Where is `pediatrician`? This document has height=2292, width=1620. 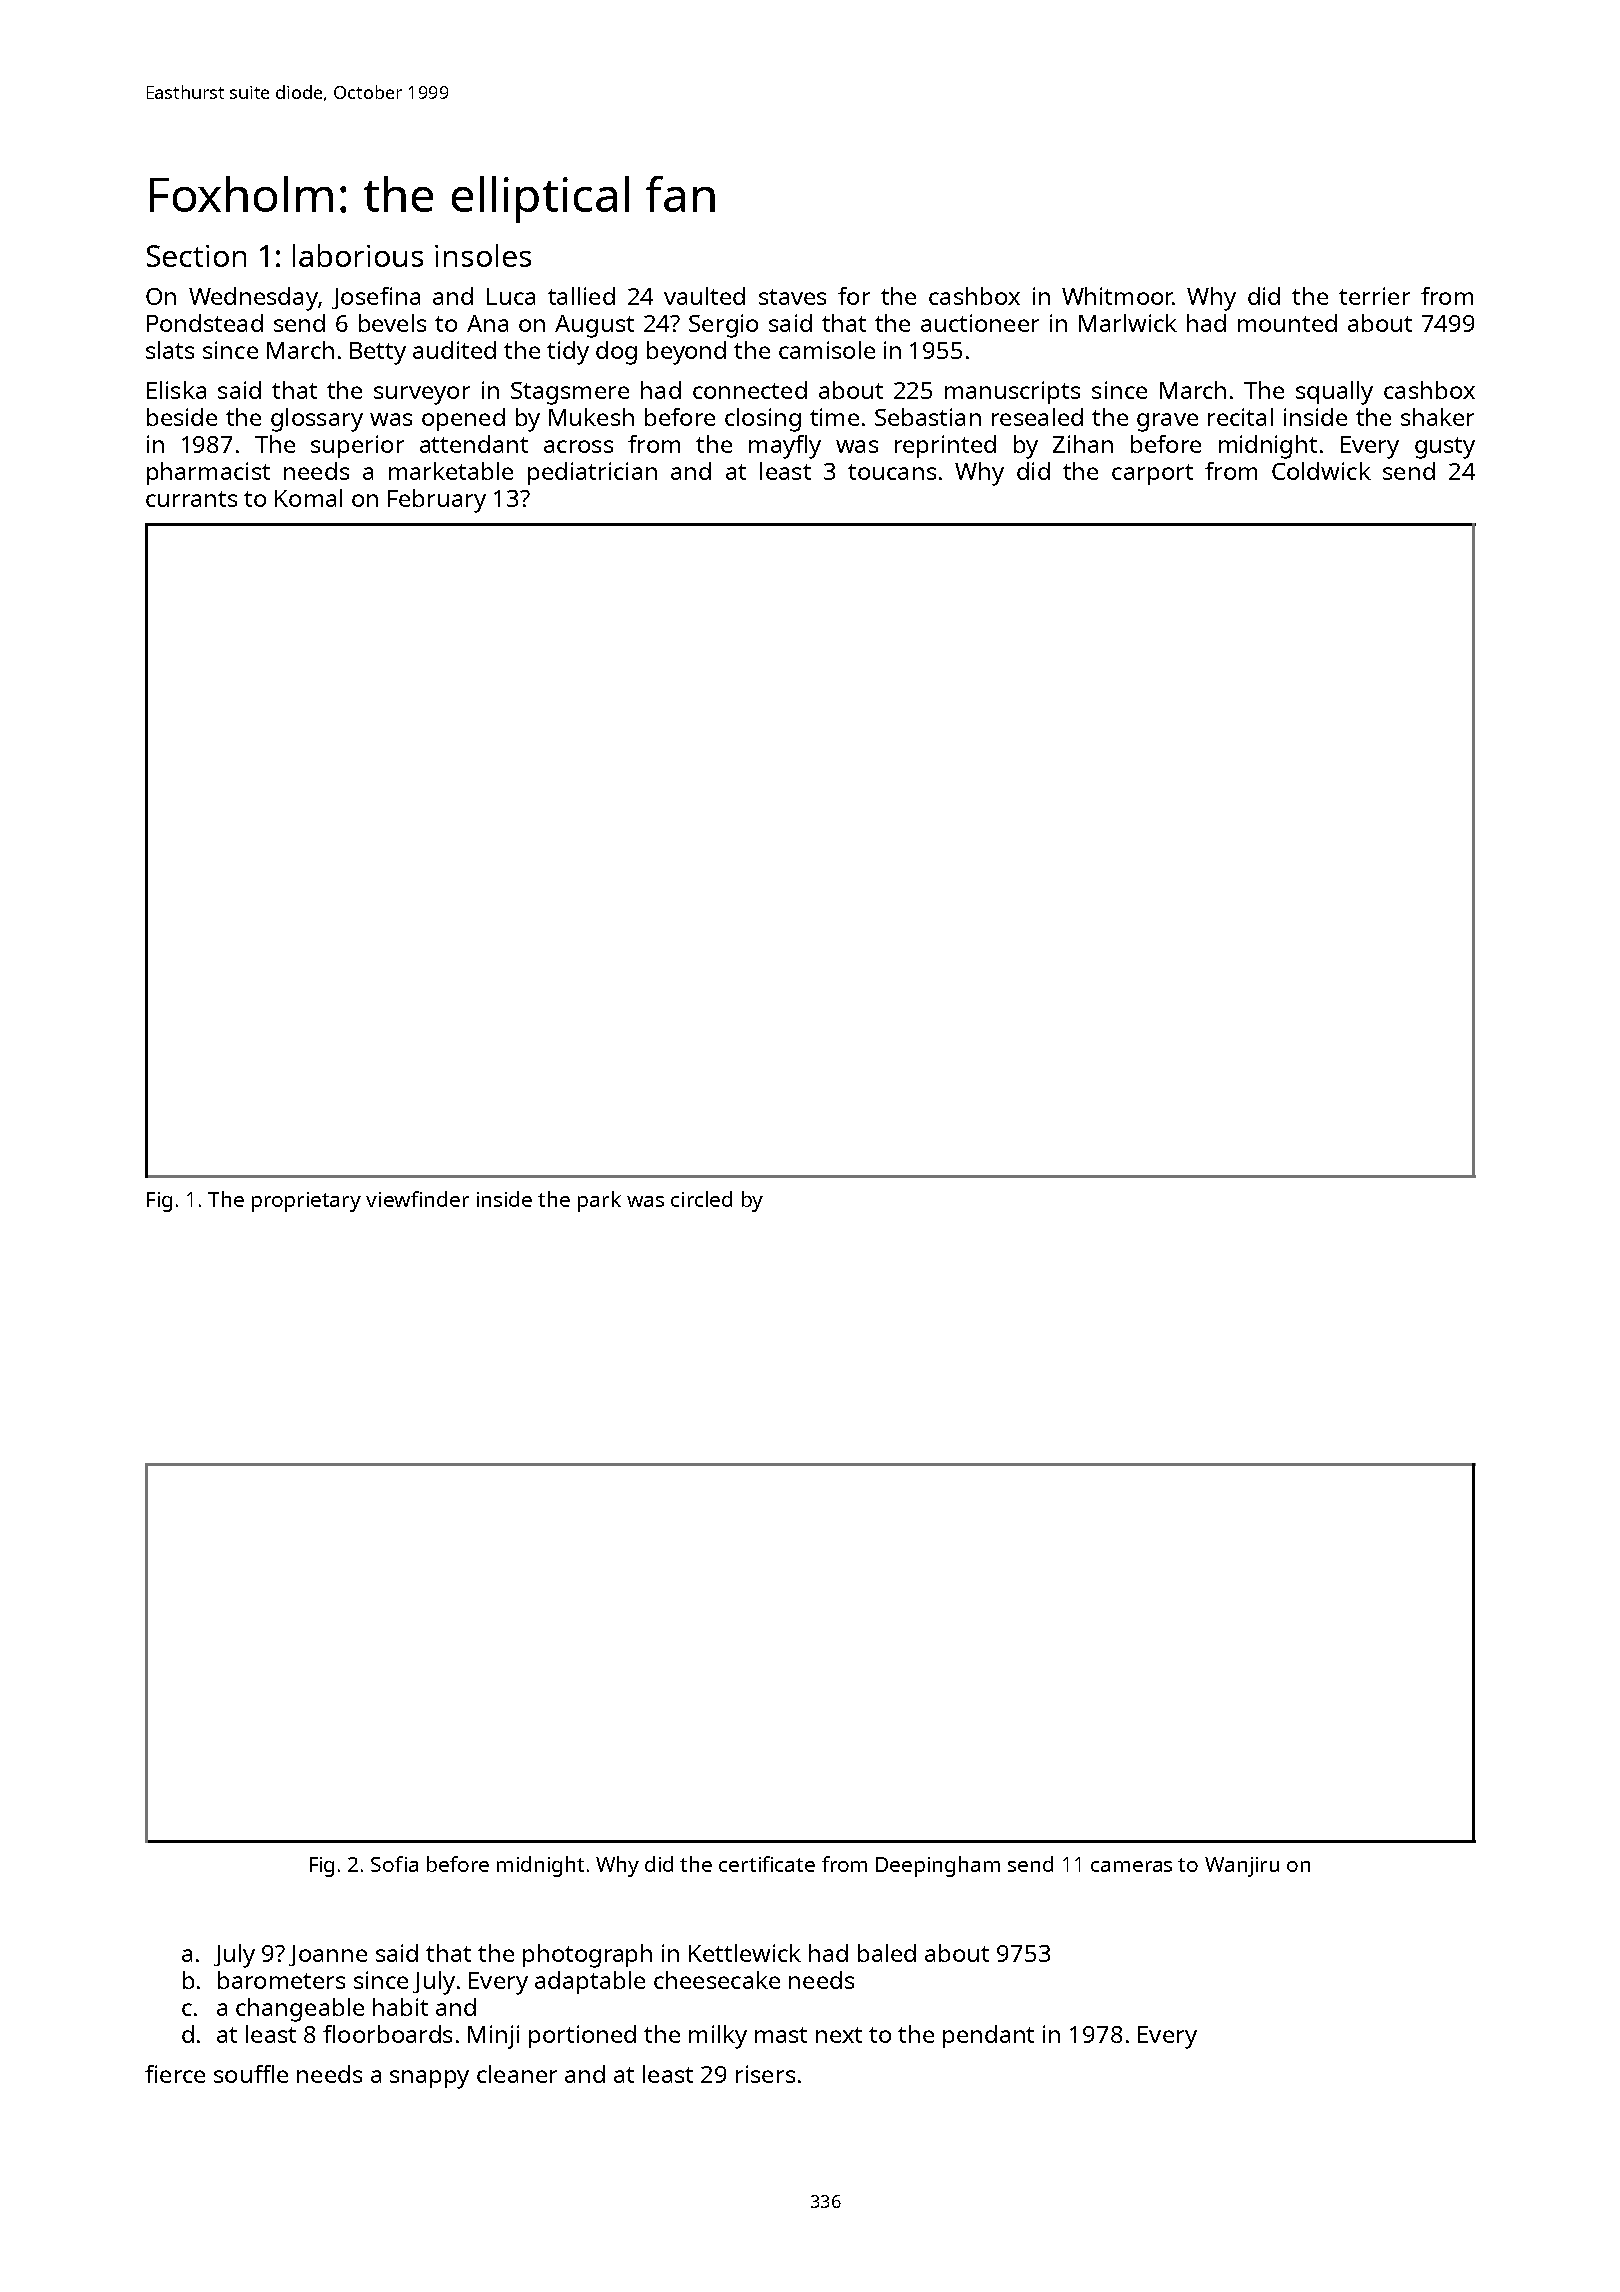
pediatrician is located at coordinates (592, 473).
